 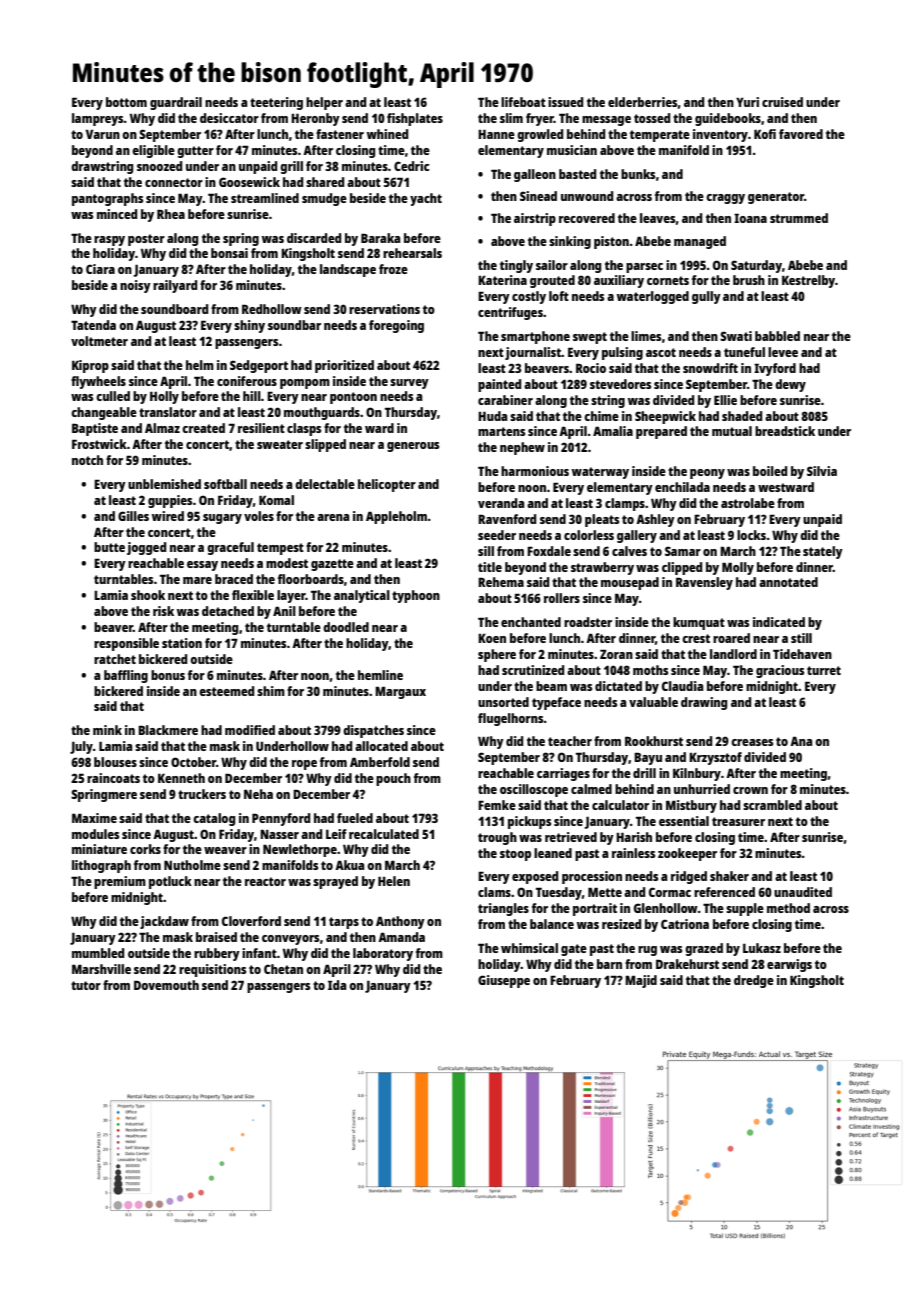 I want to click on supple, so click(x=745, y=909).
